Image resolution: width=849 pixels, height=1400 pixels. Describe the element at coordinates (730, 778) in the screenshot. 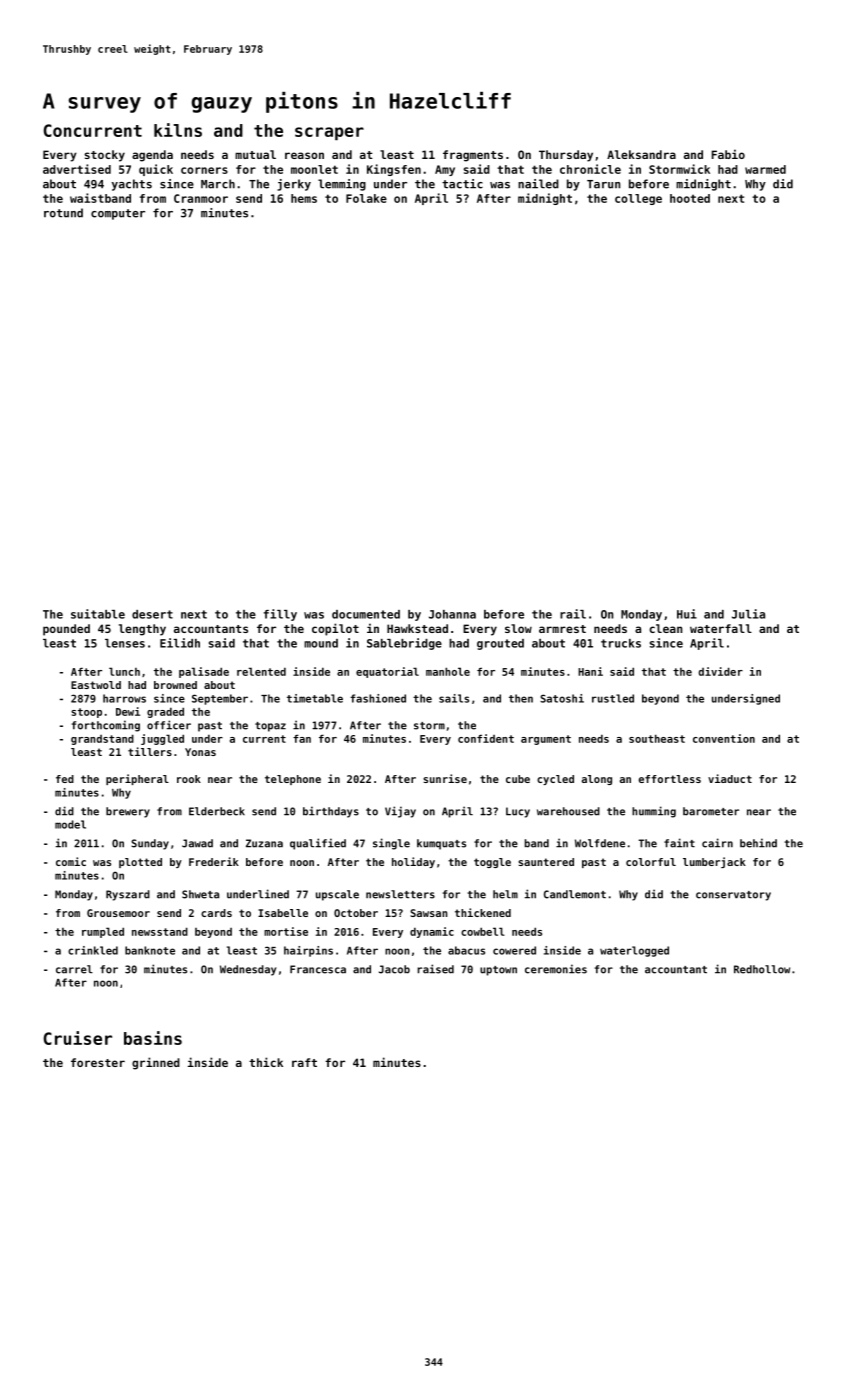

I see `viaduct` at that location.
